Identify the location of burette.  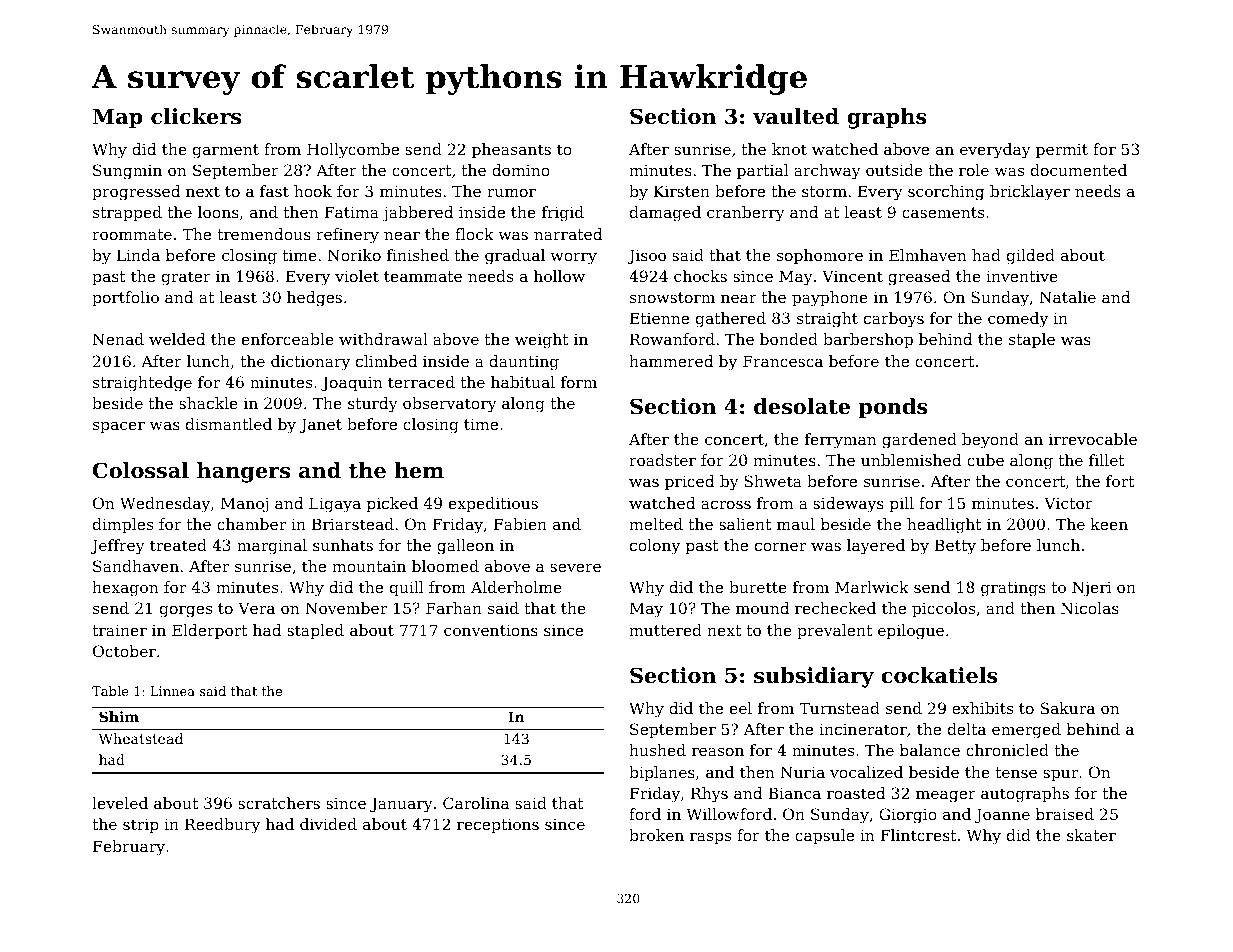
(758, 587).
